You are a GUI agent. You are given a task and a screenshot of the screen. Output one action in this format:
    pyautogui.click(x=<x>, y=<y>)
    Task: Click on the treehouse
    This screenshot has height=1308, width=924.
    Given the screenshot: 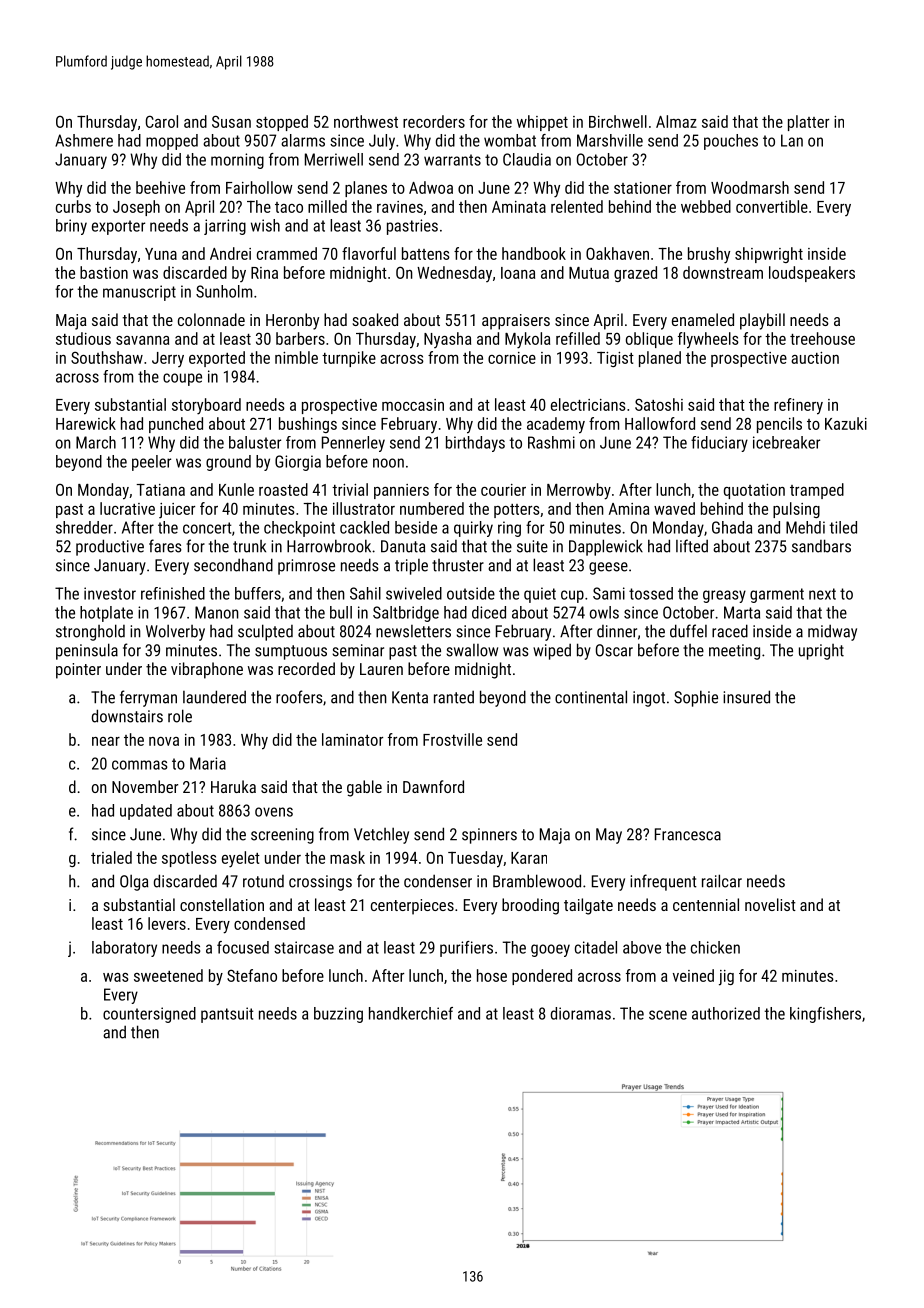 What is the action you would take?
    pyautogui.click(x=822, y=338)
